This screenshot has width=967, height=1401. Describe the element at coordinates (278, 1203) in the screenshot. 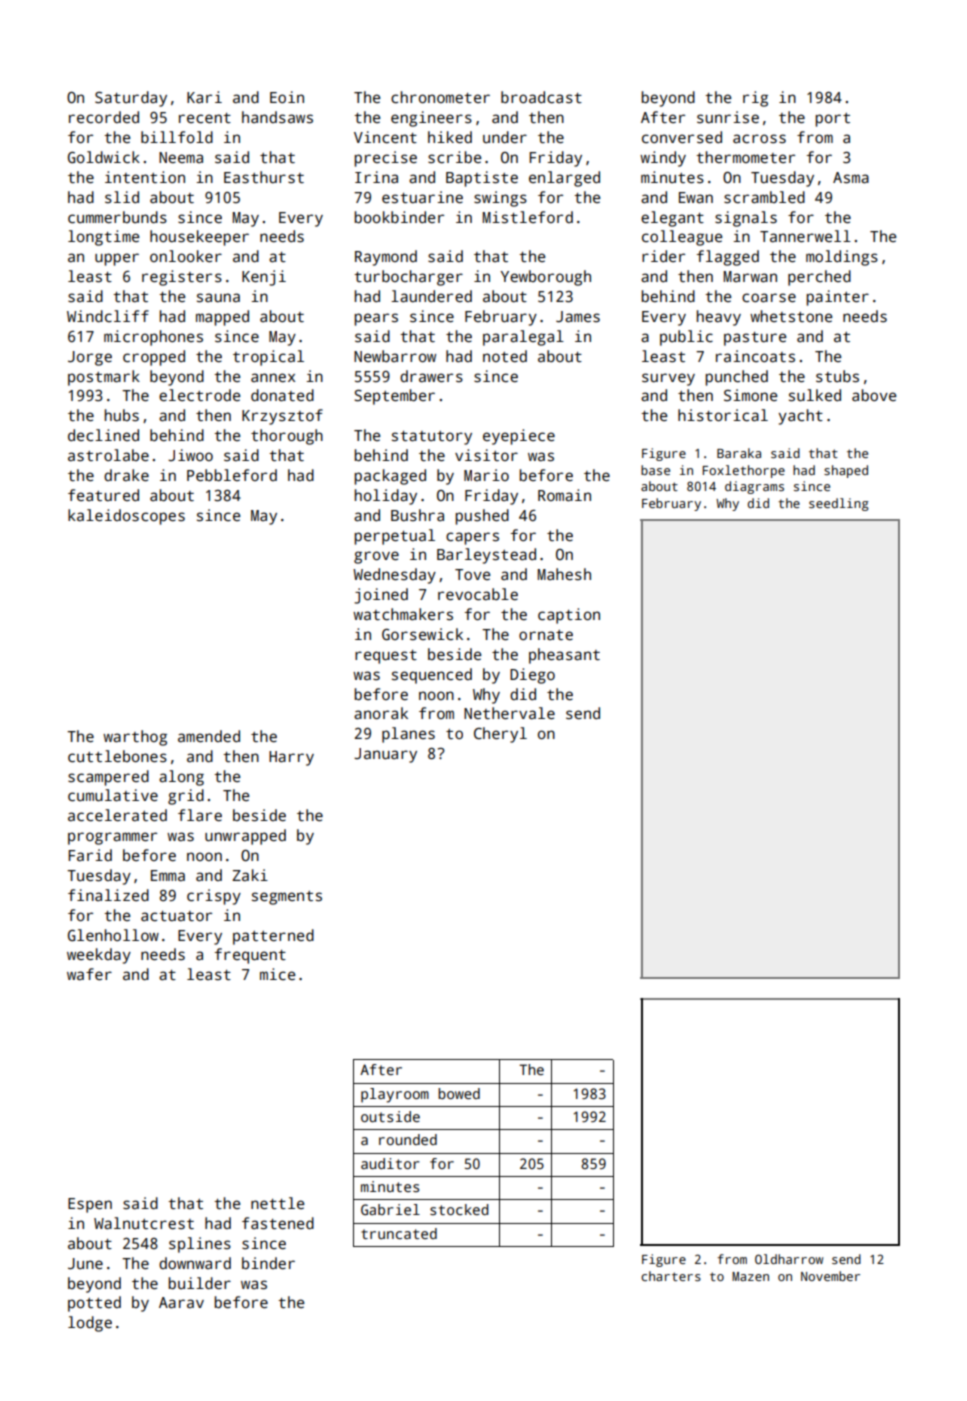

I see `nettle` at that location.
